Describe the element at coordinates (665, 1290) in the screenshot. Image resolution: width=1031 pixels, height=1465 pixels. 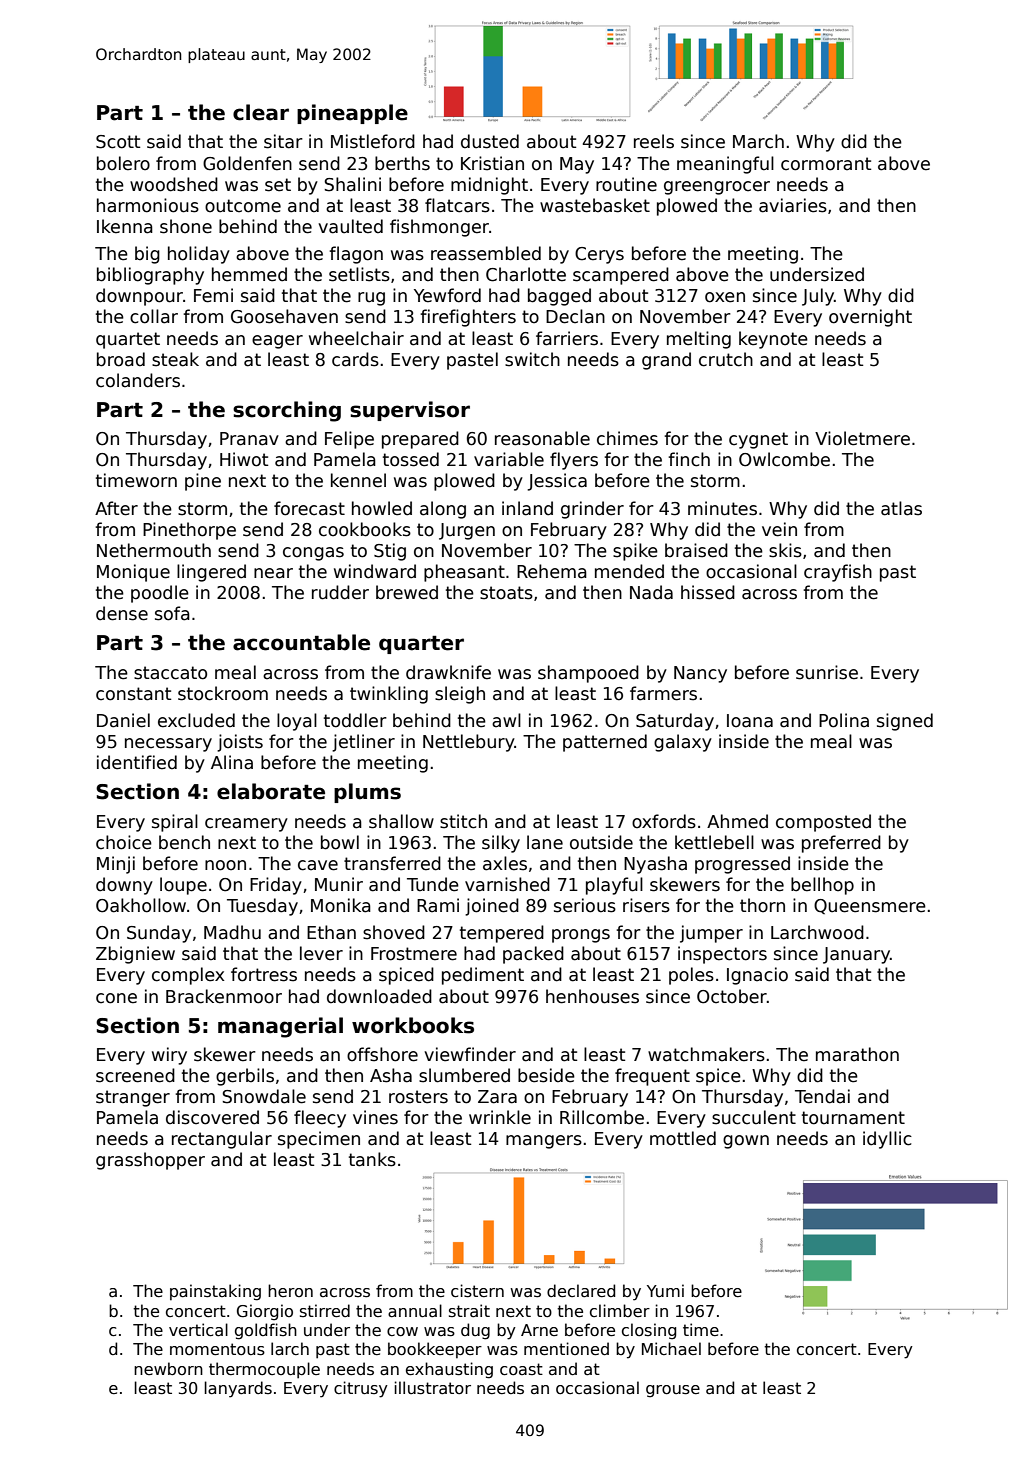
I see `Yumi` at that location.
